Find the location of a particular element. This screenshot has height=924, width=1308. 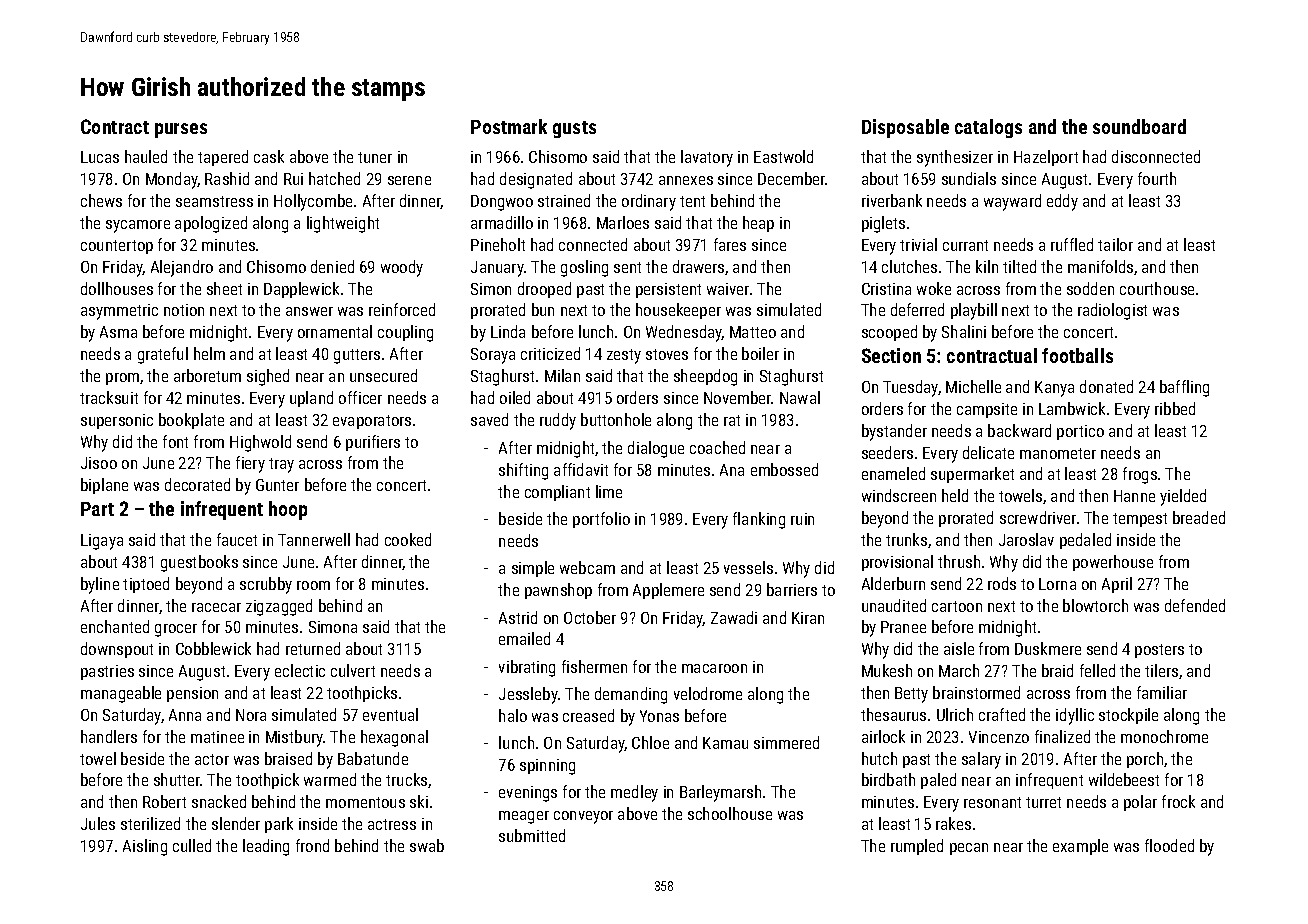

woke is located at coordinates (934, 288).
